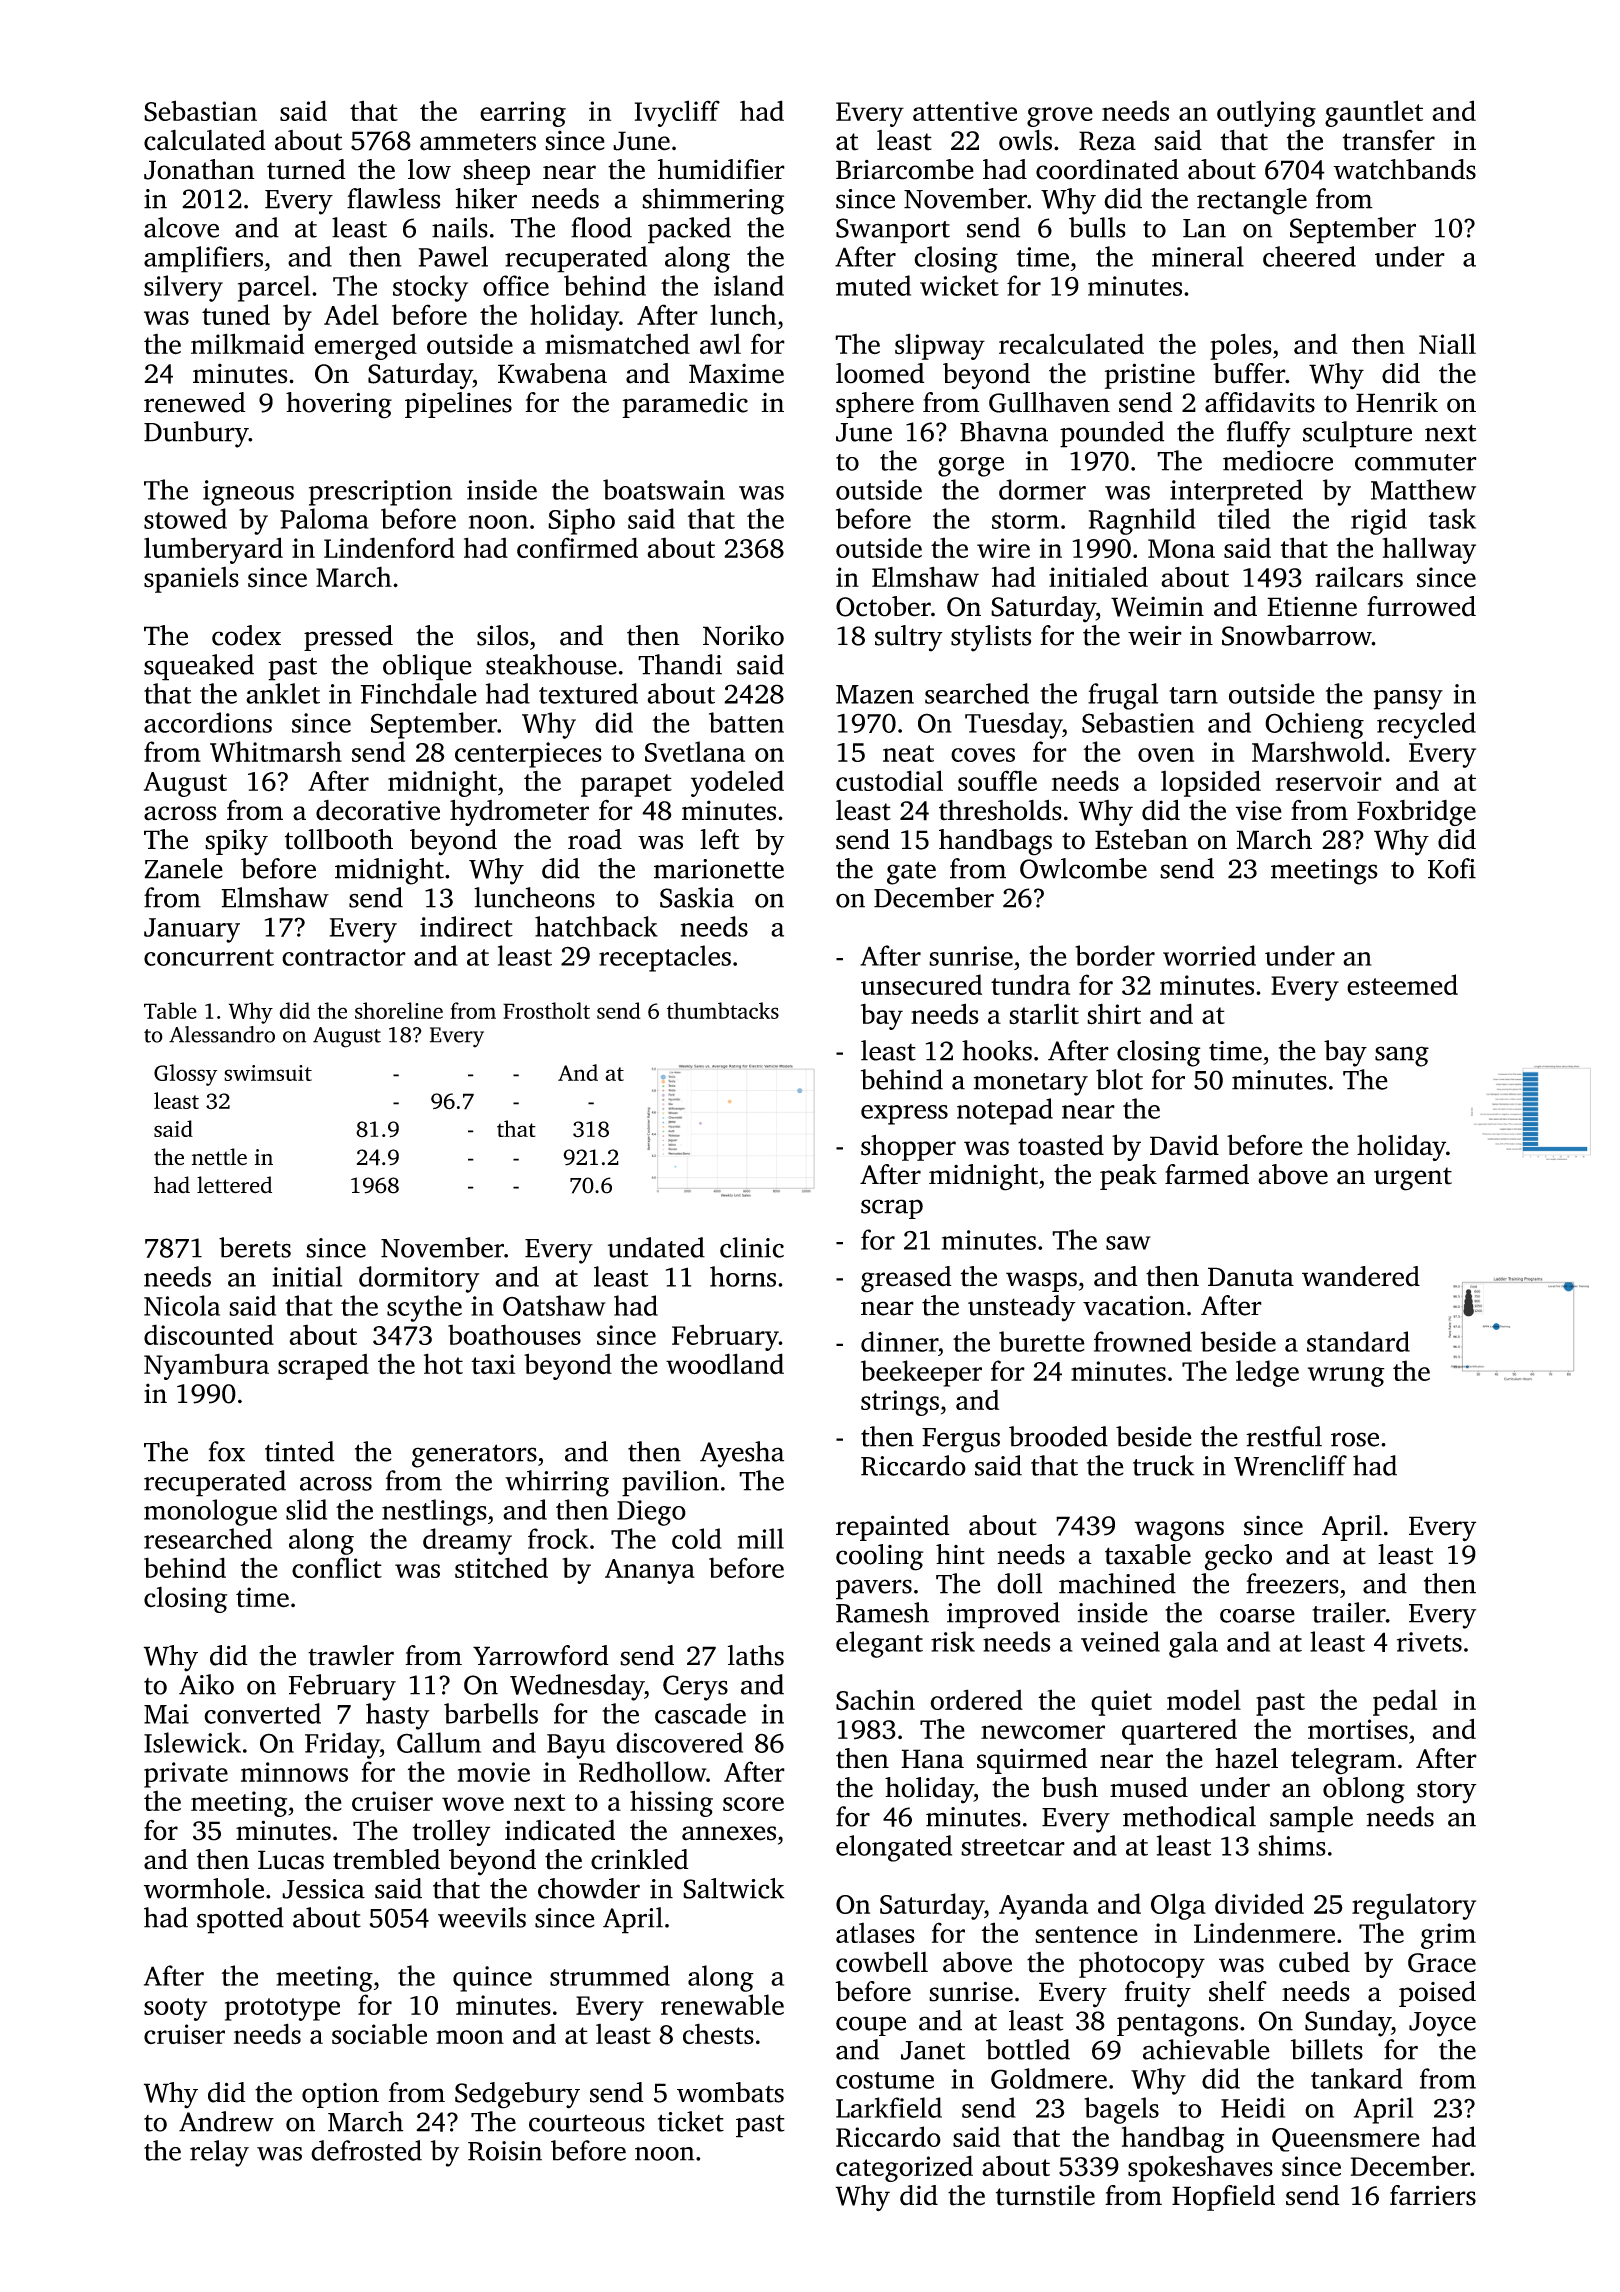 The image size is (1620, 2292). What do you see at coordinates (730, 2092) in the document?
I see `wombats` at bounding box center [730, 2092].
